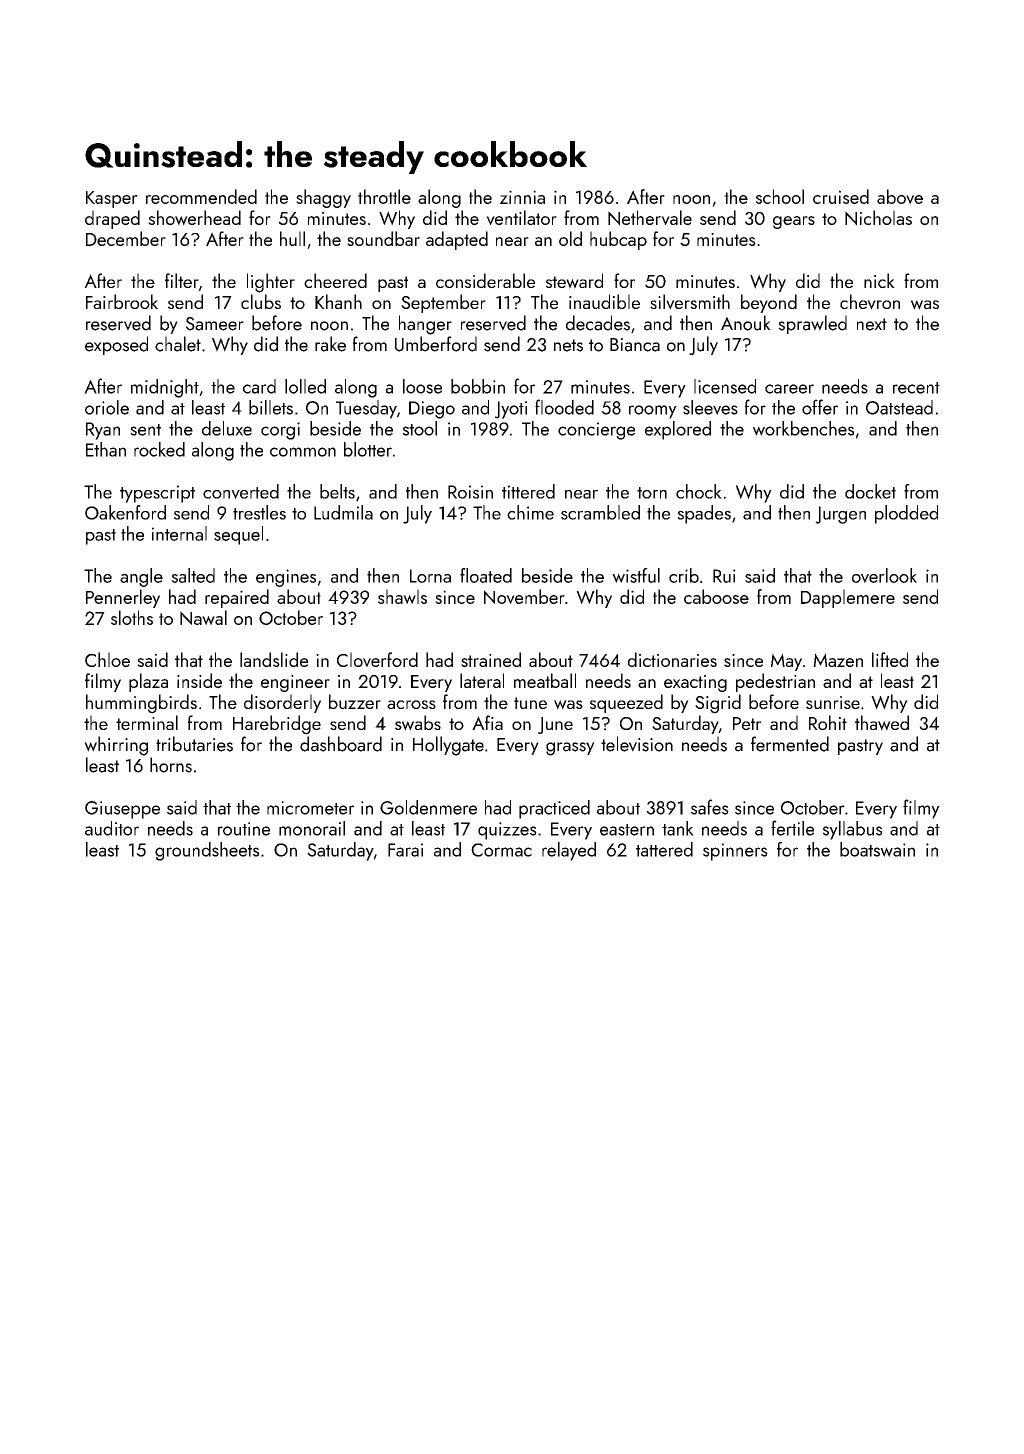  Describe the element at coordinates (522, 197) in the screenshot. I see `zinnia` at that location.
